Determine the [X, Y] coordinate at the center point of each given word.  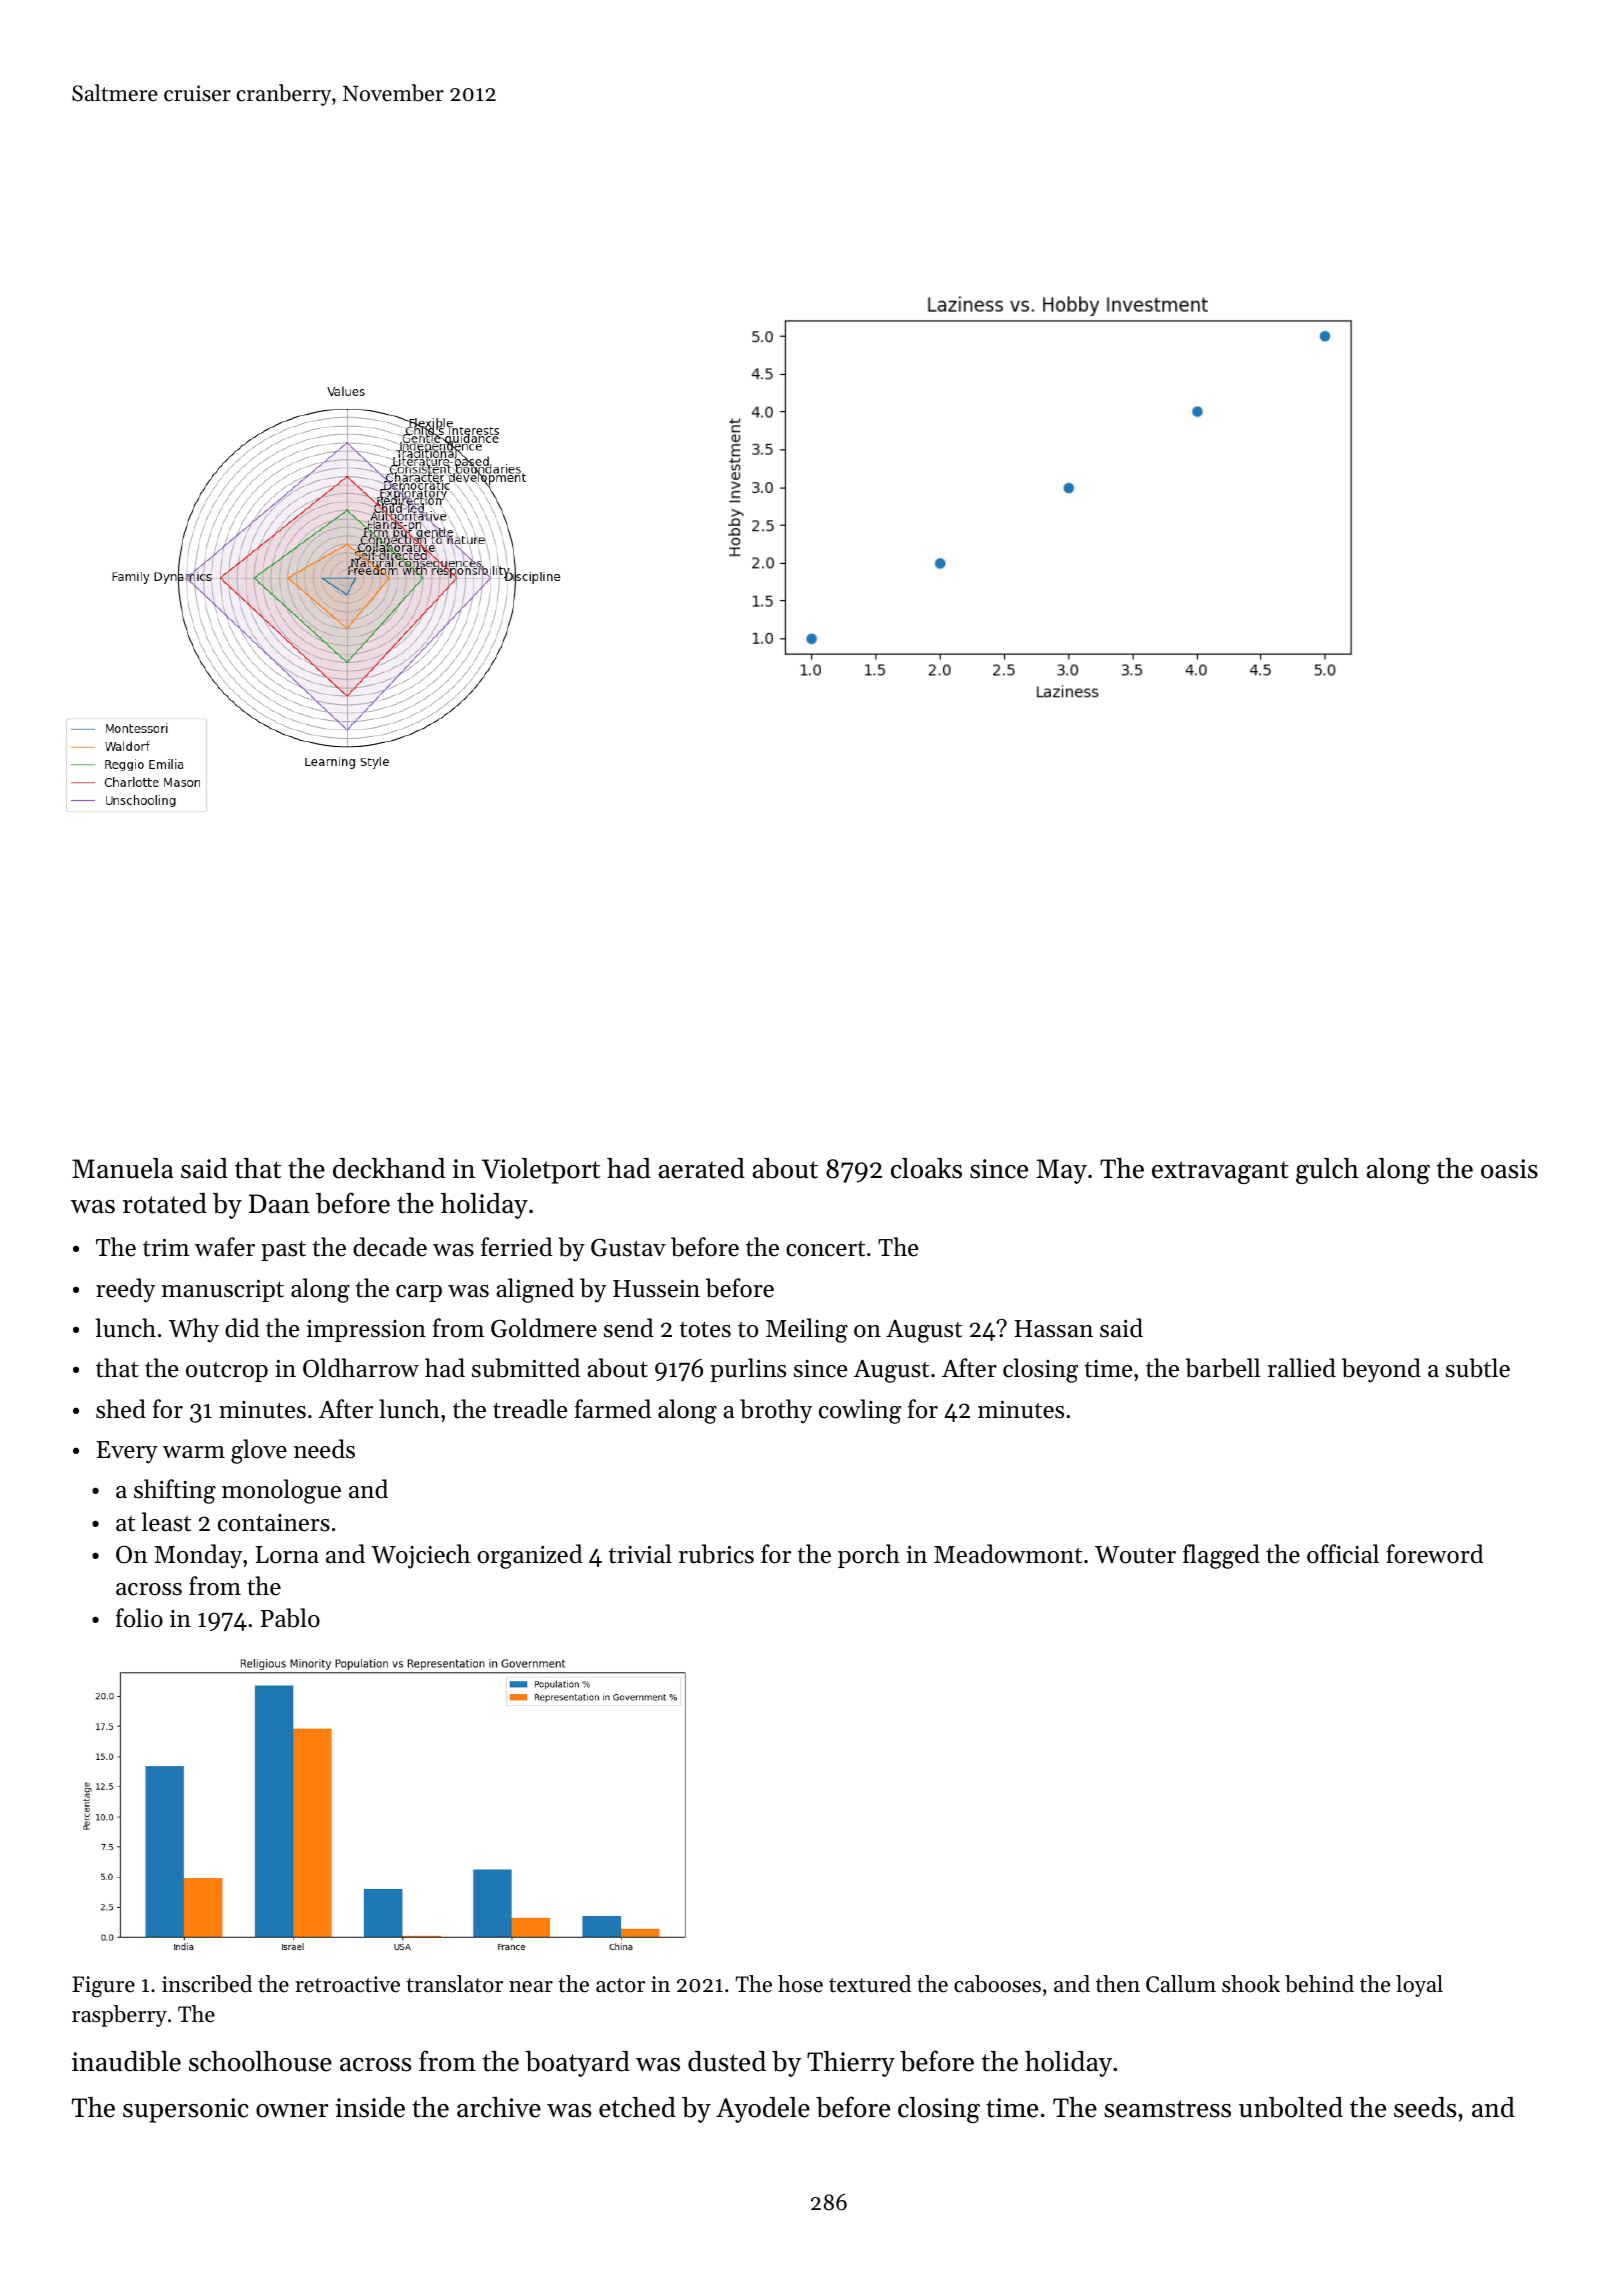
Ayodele [763, 2110]
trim [166, 1248]
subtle [1478, 1368]
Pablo [290, 1618]
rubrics [716, 1554]
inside [370, 2107]
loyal [1419, 1986]
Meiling [807, 1330]
